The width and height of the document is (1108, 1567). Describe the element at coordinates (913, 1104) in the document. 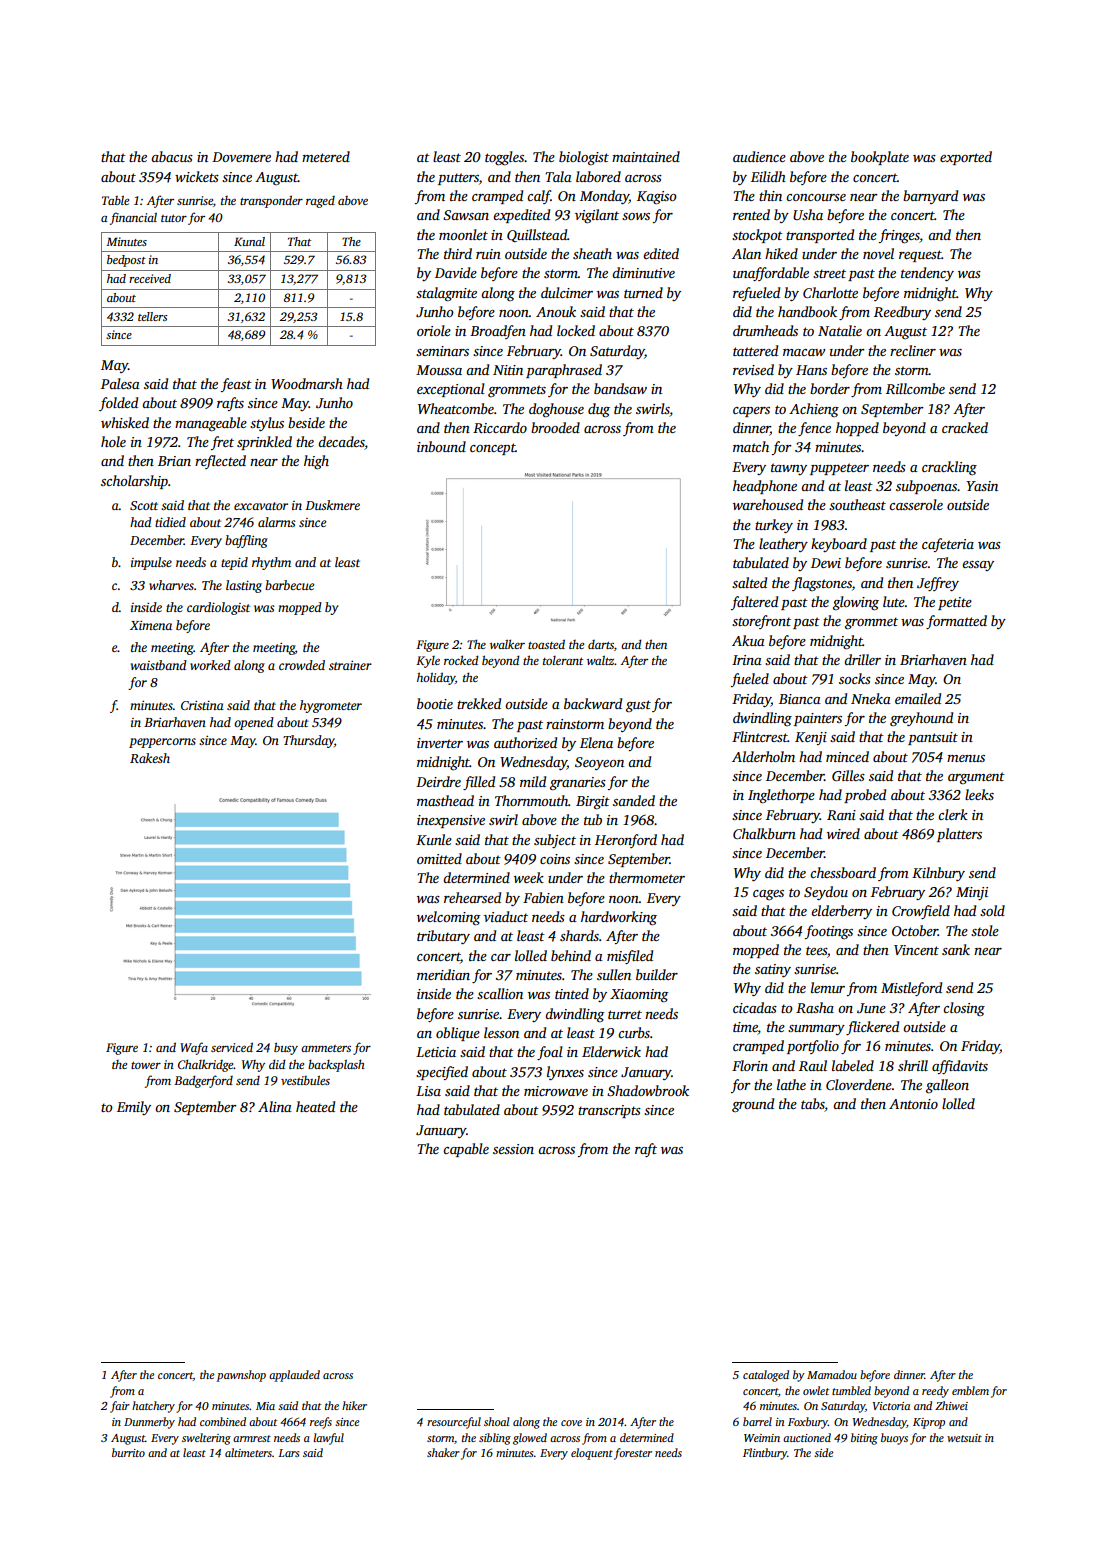

I see `Antonio` at that location.
